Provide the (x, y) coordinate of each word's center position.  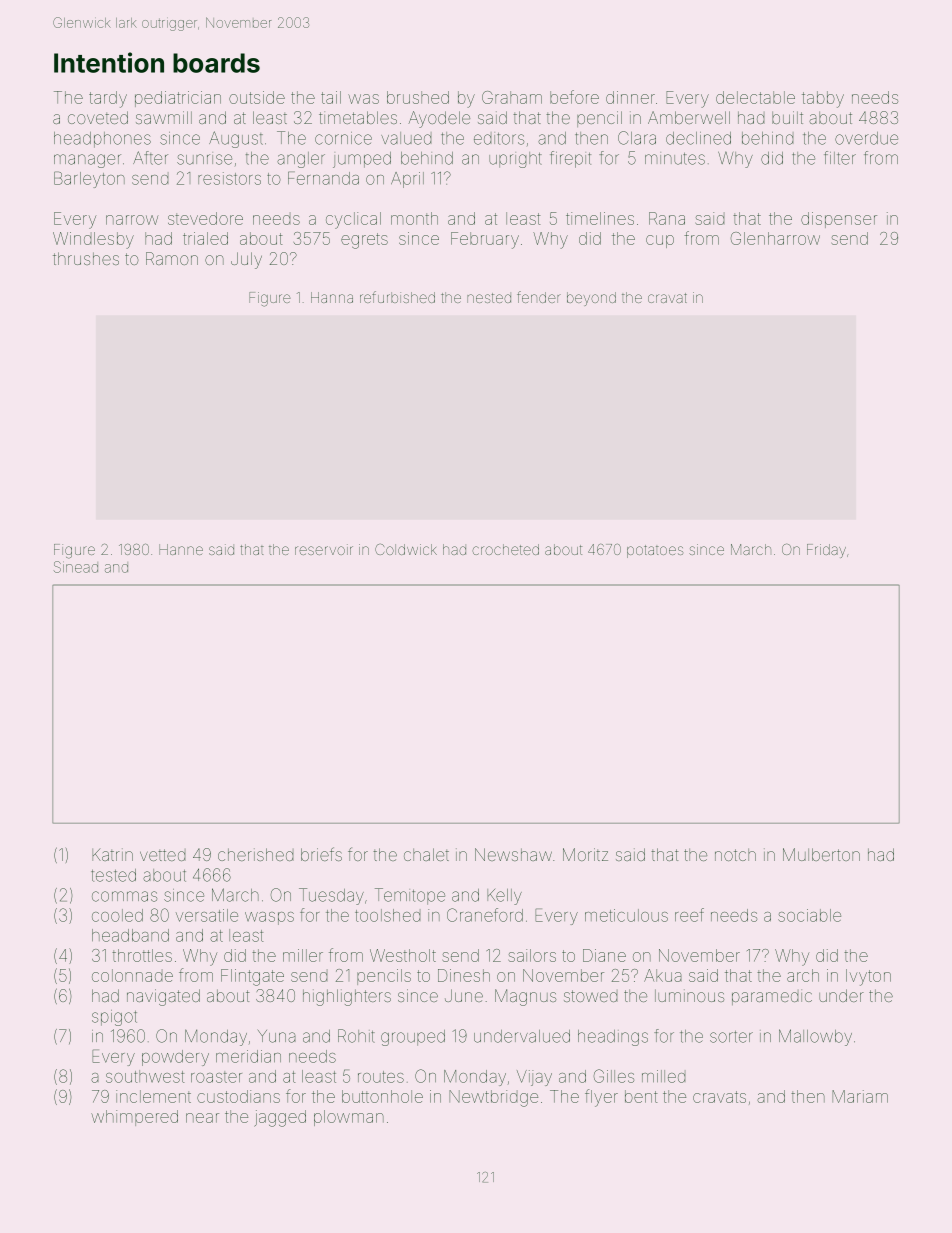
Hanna (332, 297)
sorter (731, 1037)
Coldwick (406, 549)
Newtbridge (493, 1098)
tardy (108, 99)
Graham (512, 97)
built (787, 117)
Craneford (485, 915)
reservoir (324, 549)
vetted (162, 855)
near (202, 1118)
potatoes (655, 551)
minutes (675, 159)
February (485, 240)
